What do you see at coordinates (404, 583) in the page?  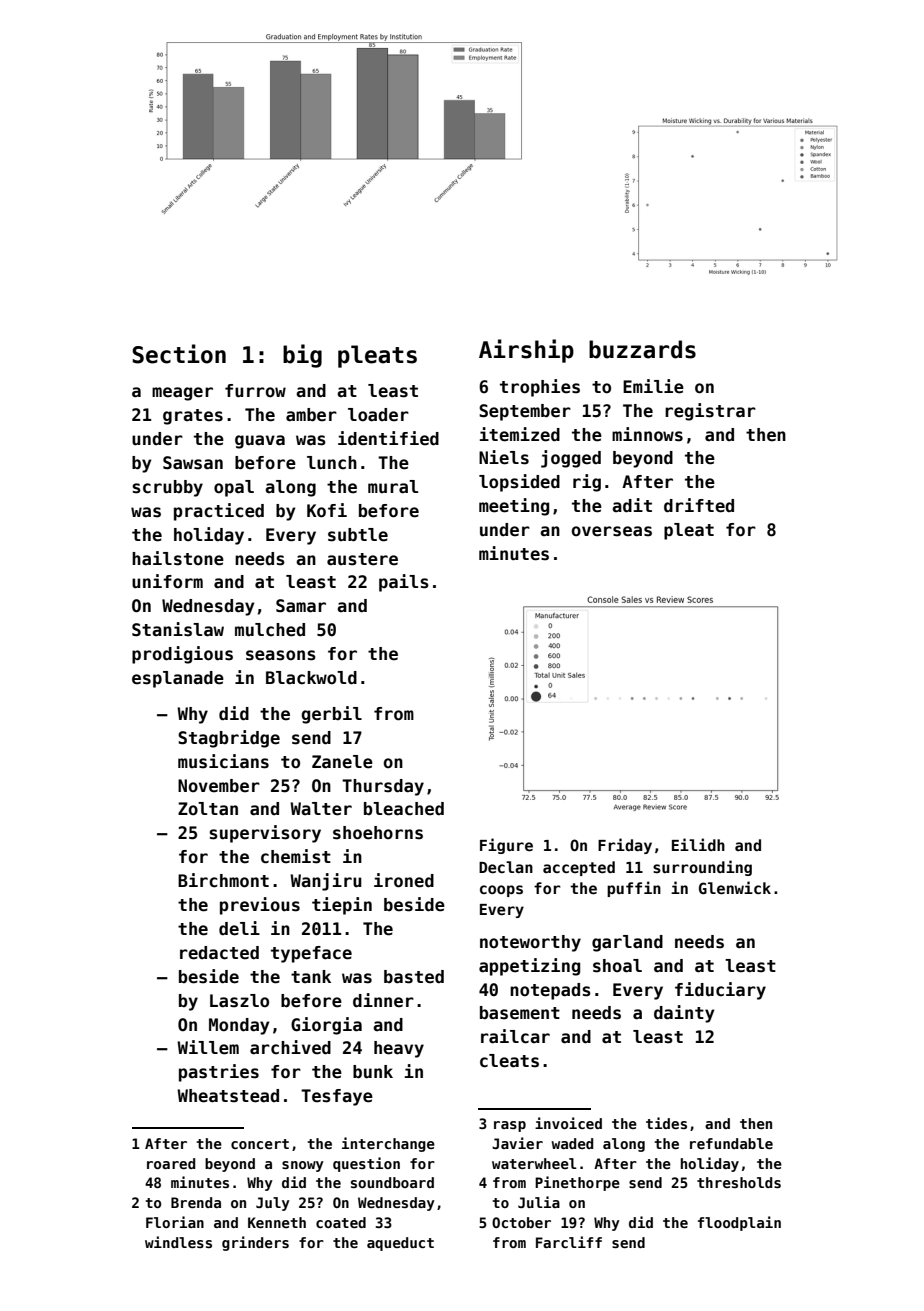 I see `pails` at bounding box center [404, 583].
